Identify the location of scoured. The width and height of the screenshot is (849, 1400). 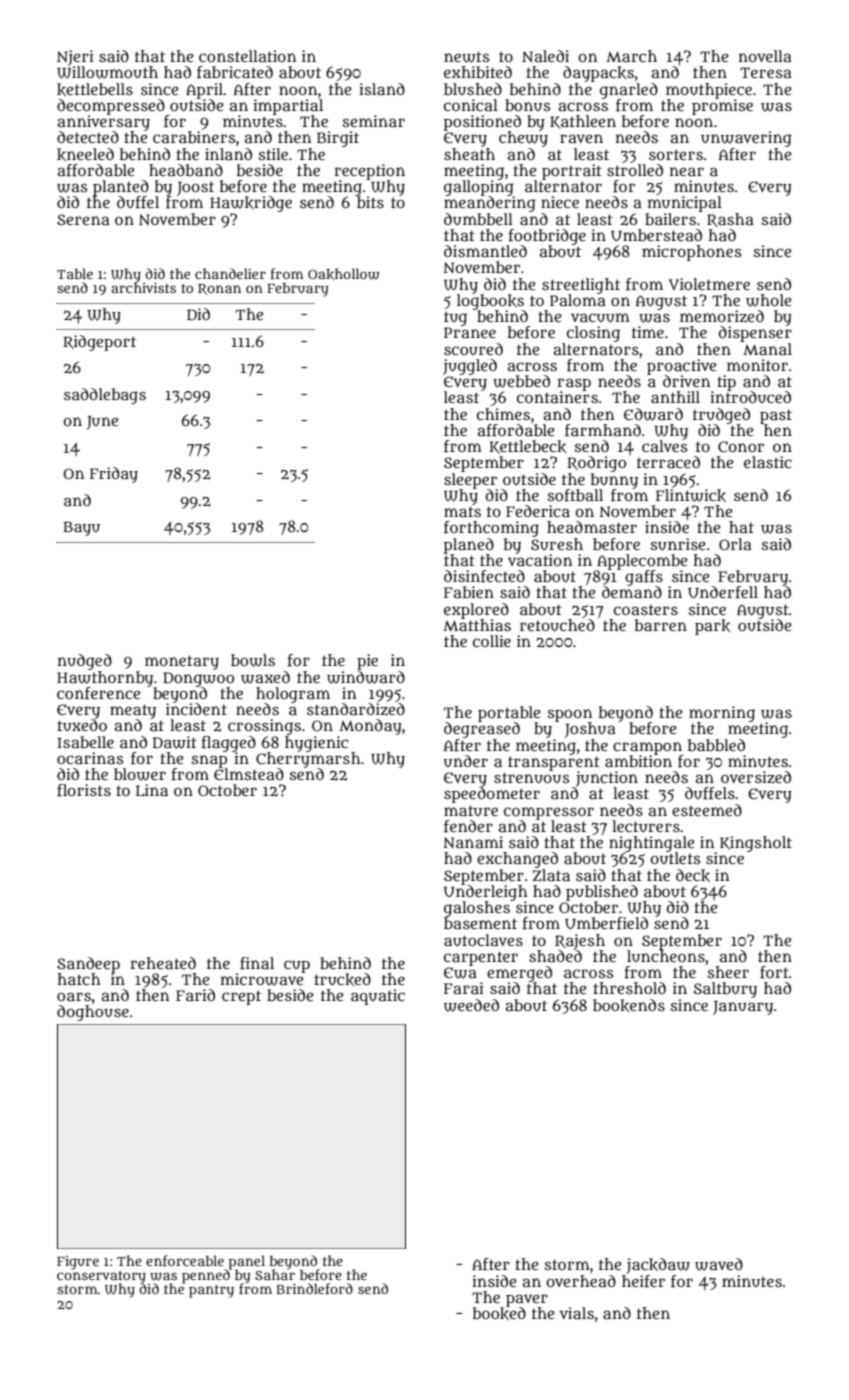
(473, 349).
